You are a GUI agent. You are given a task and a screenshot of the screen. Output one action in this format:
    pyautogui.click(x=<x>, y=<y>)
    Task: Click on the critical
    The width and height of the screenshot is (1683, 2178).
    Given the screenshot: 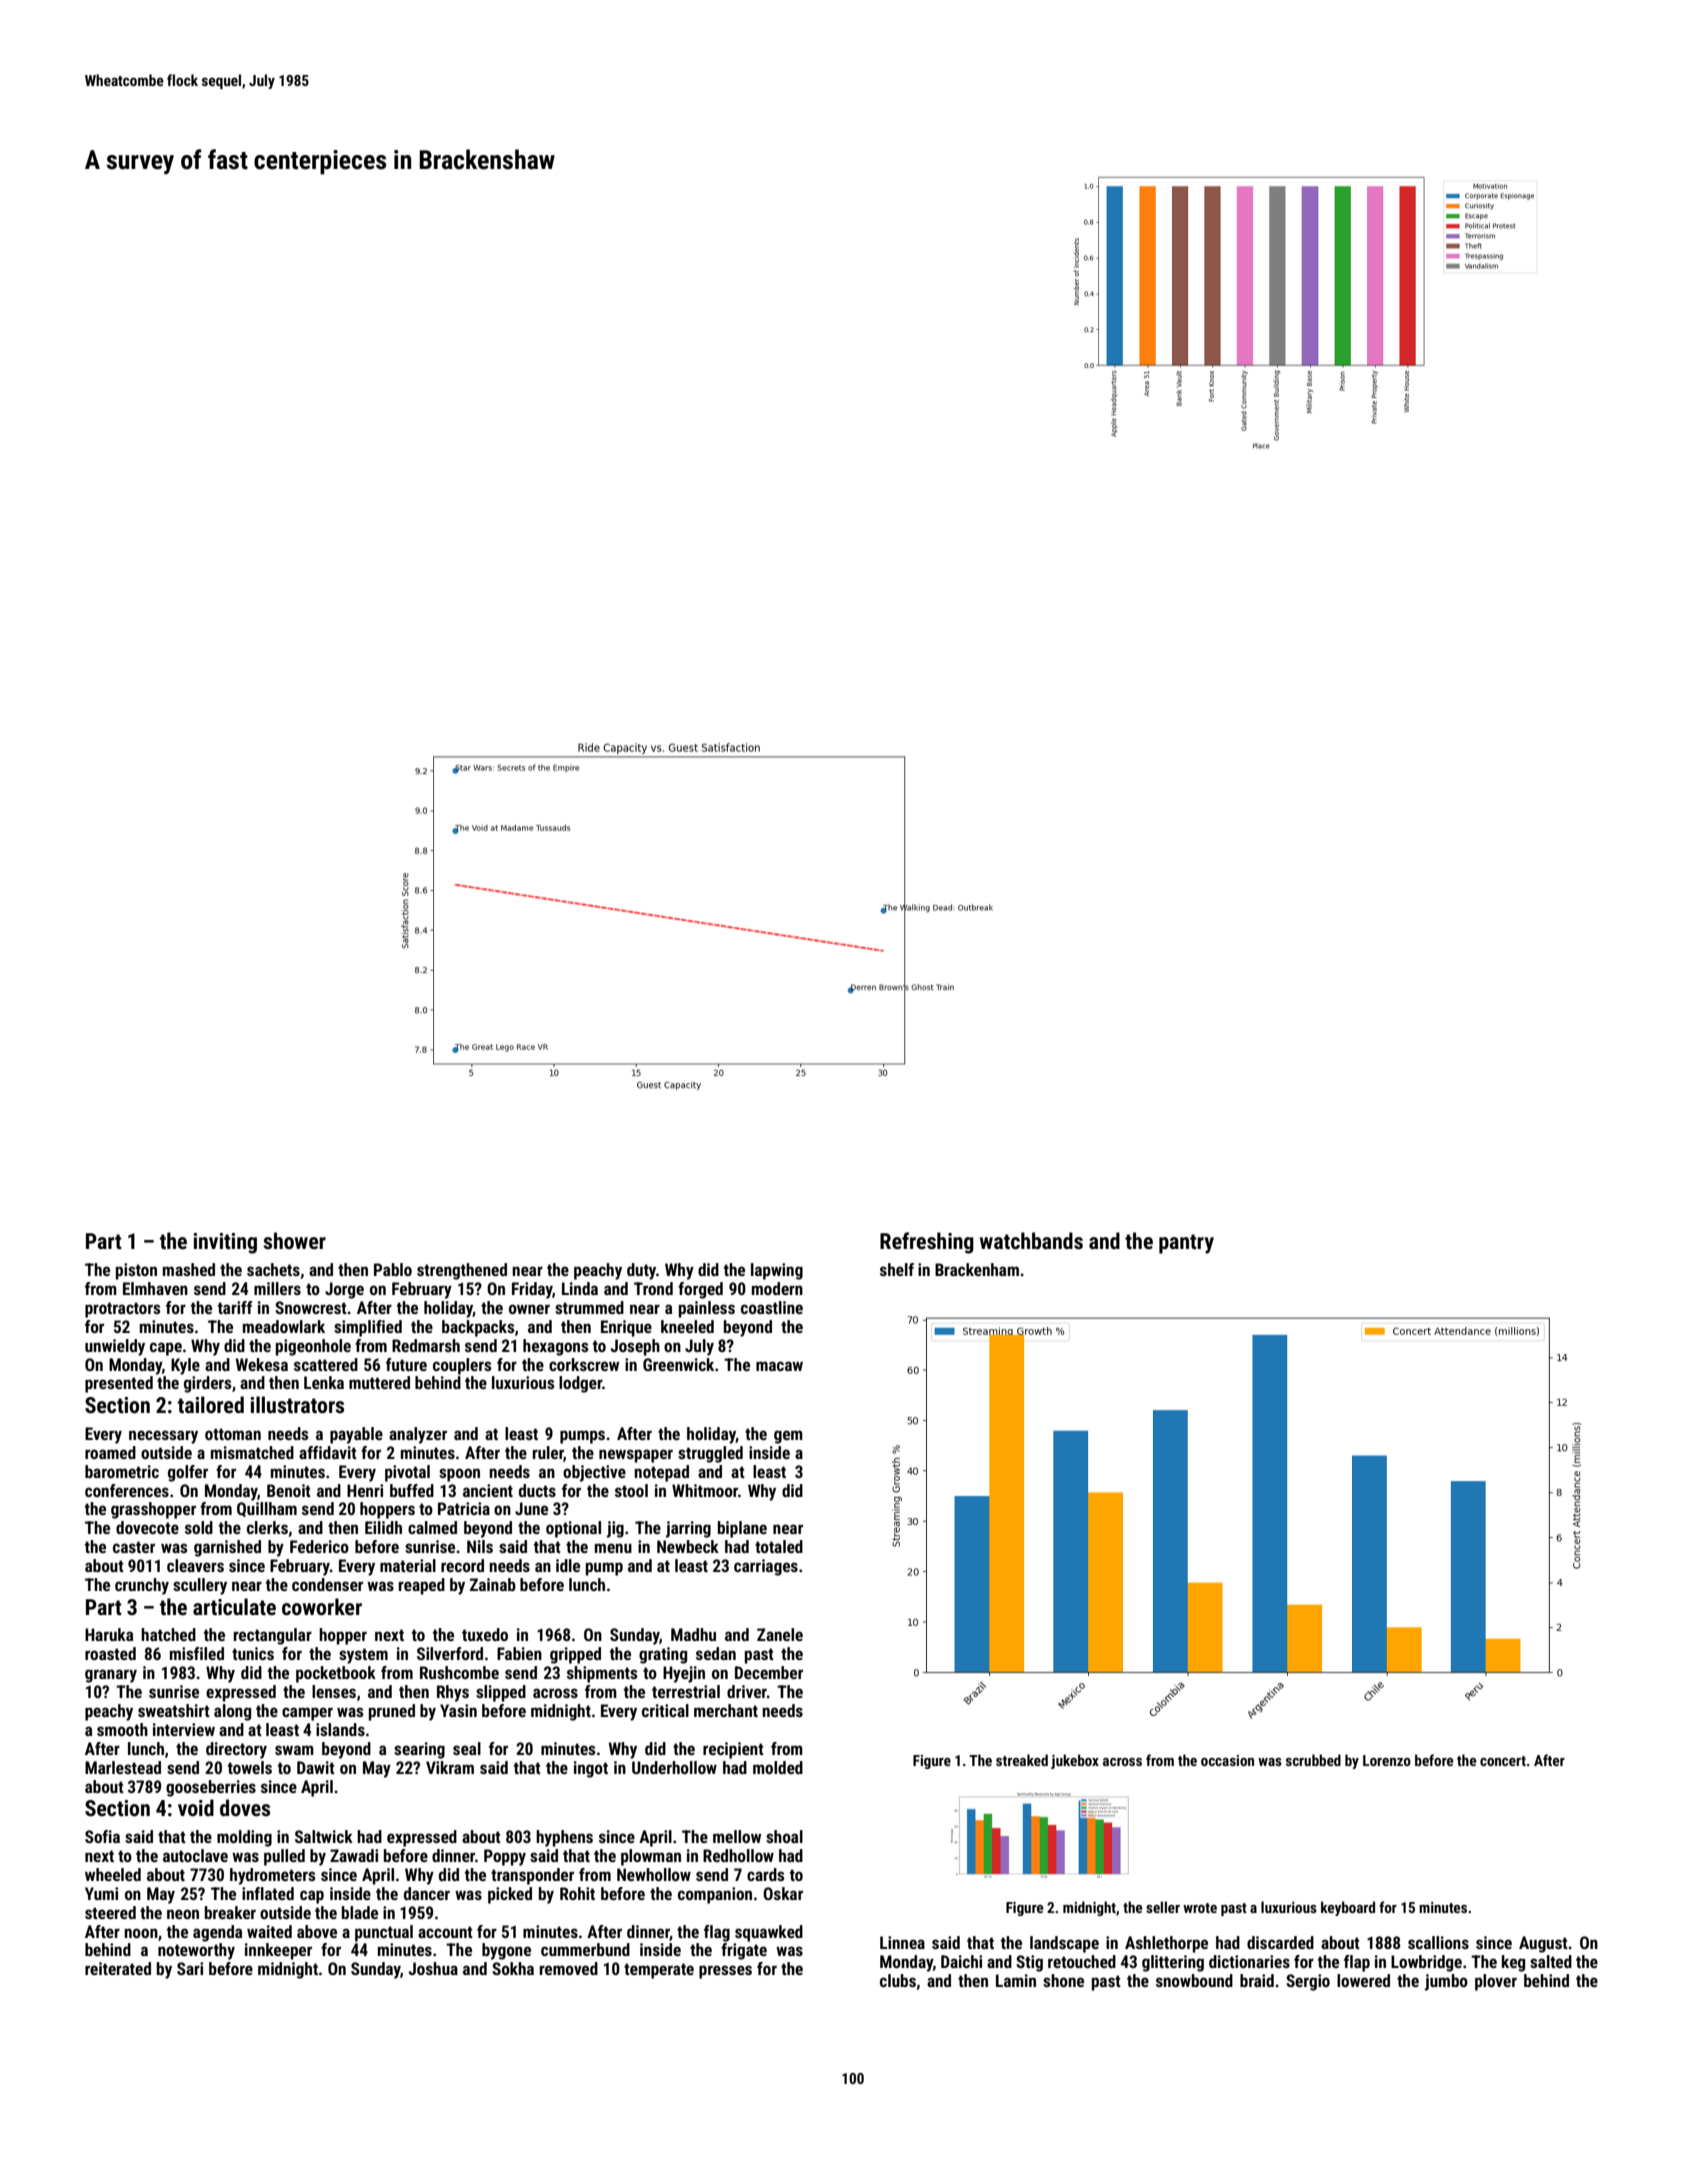 What is the action you would take?
    pyautogui.click(x=665, y=1710)
